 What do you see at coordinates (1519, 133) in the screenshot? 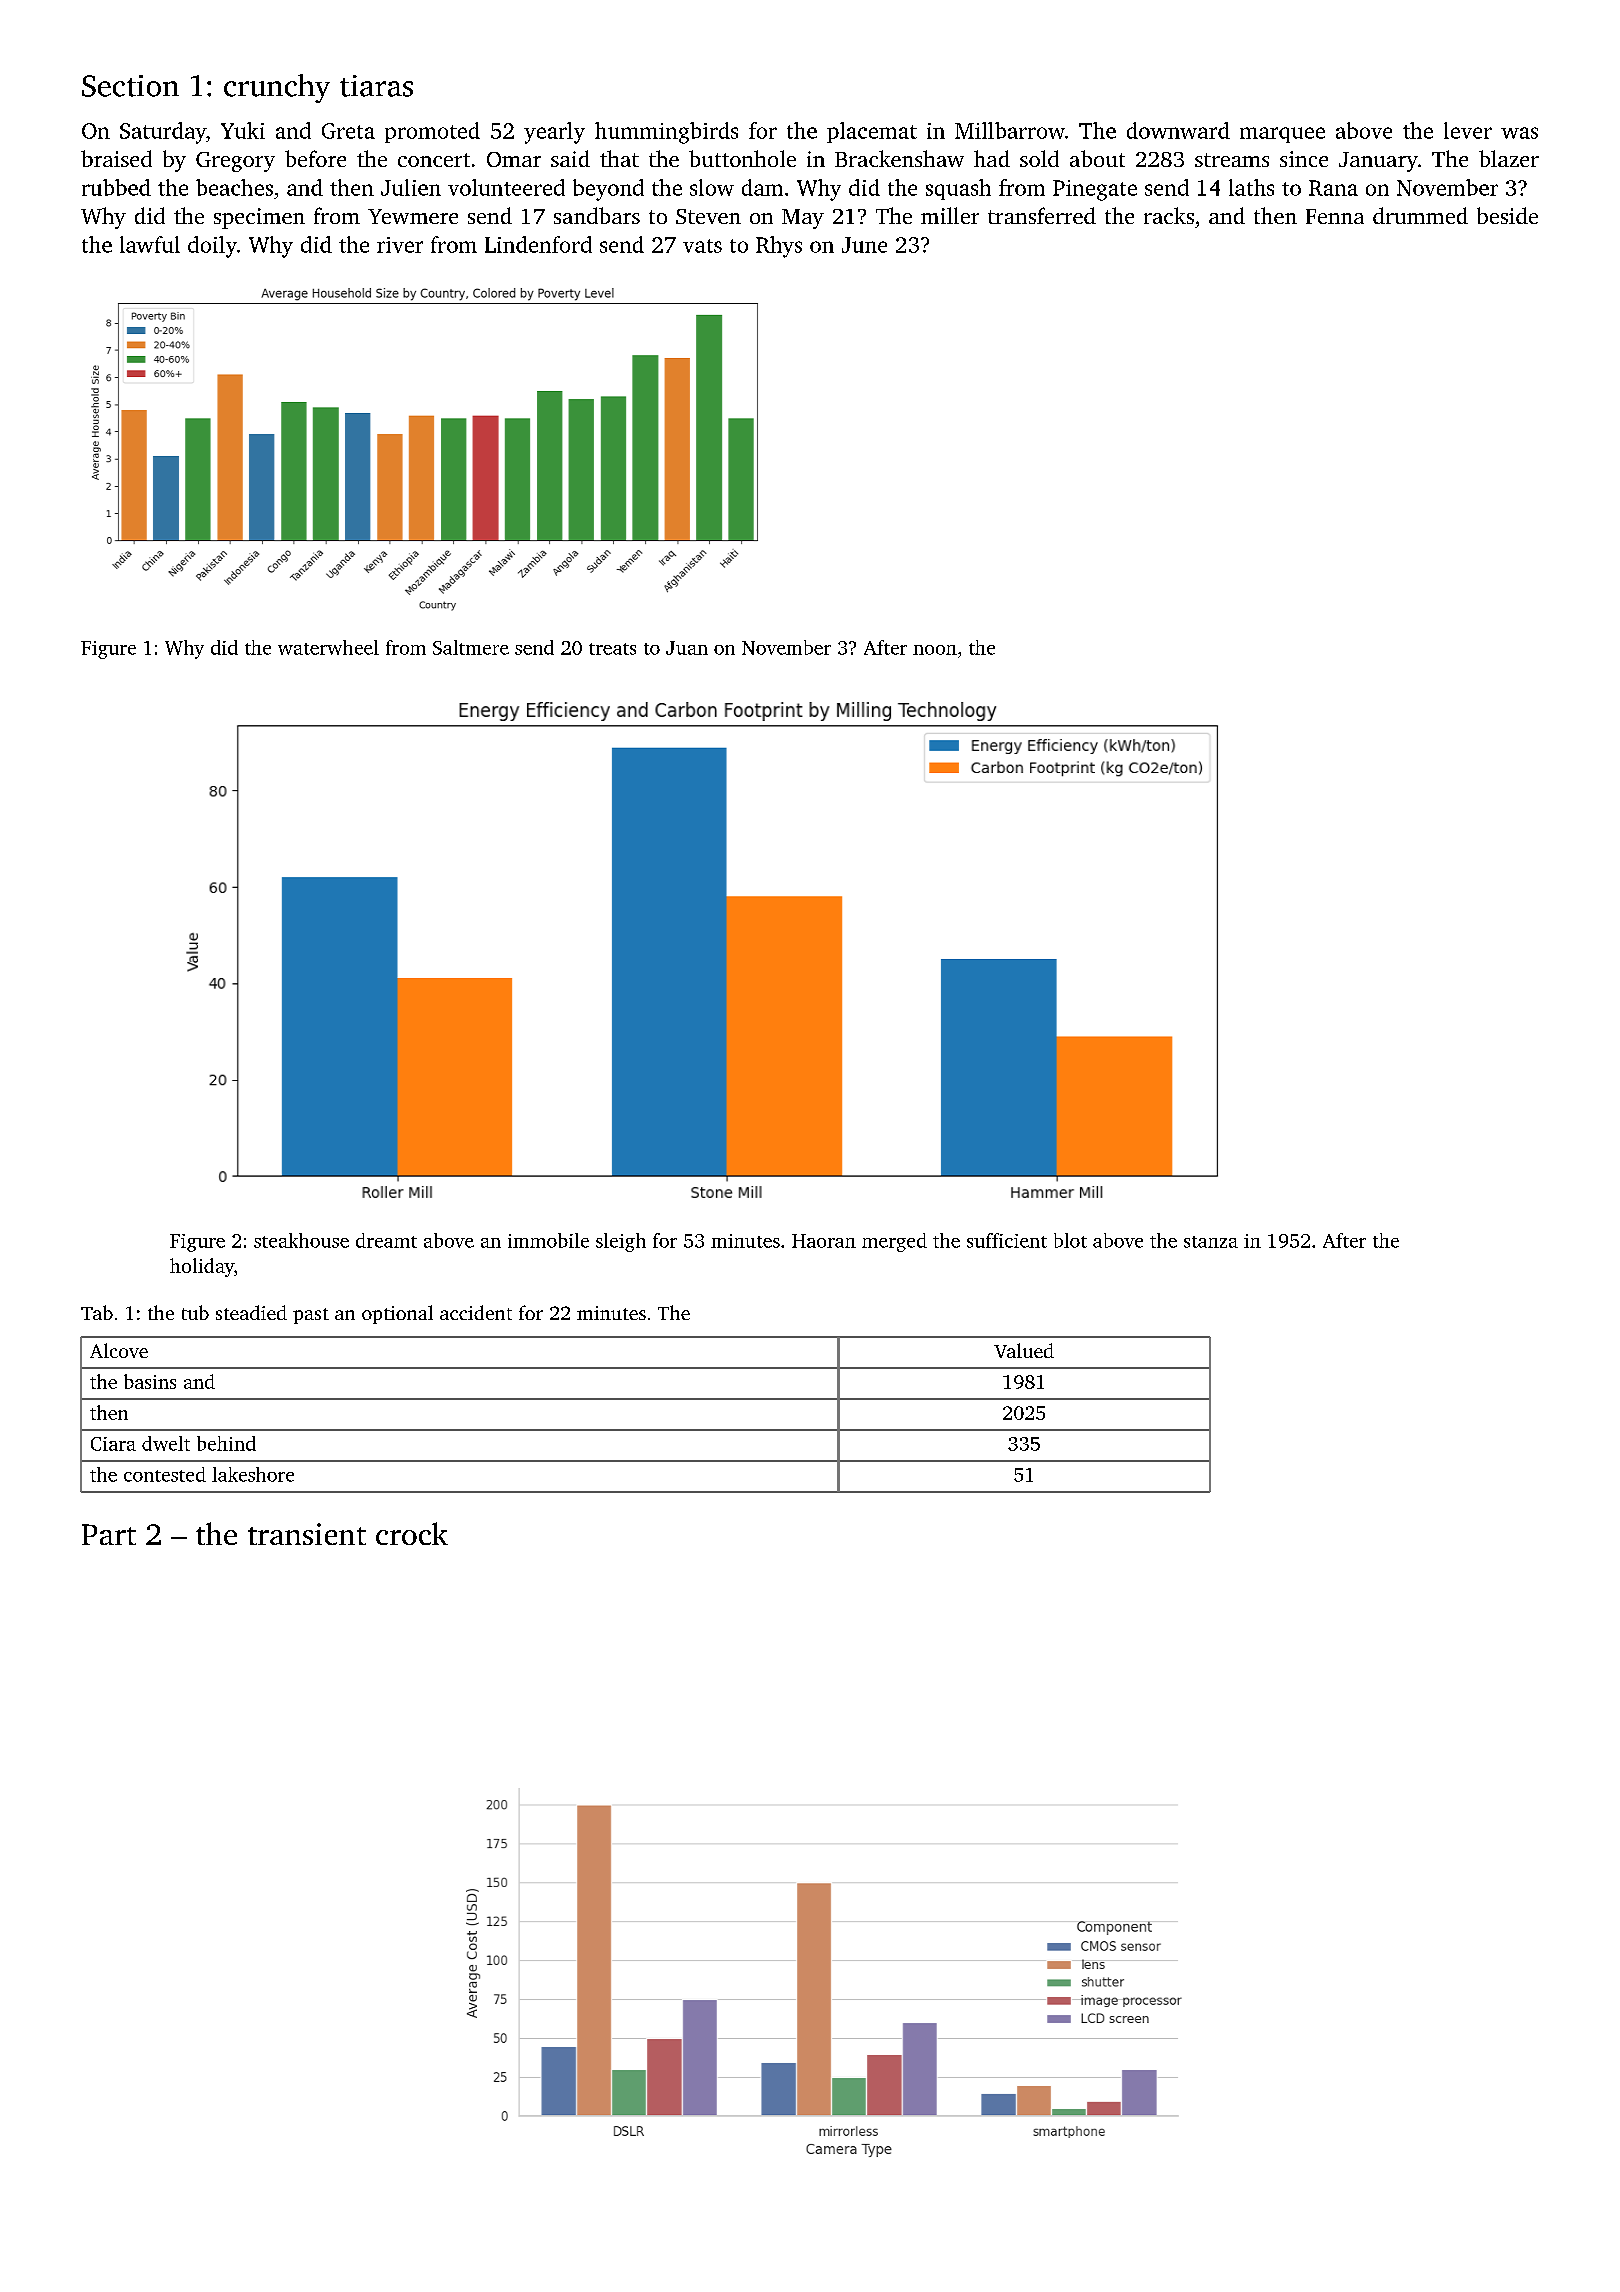
I see `was` at bounding box center [1519, 133].
